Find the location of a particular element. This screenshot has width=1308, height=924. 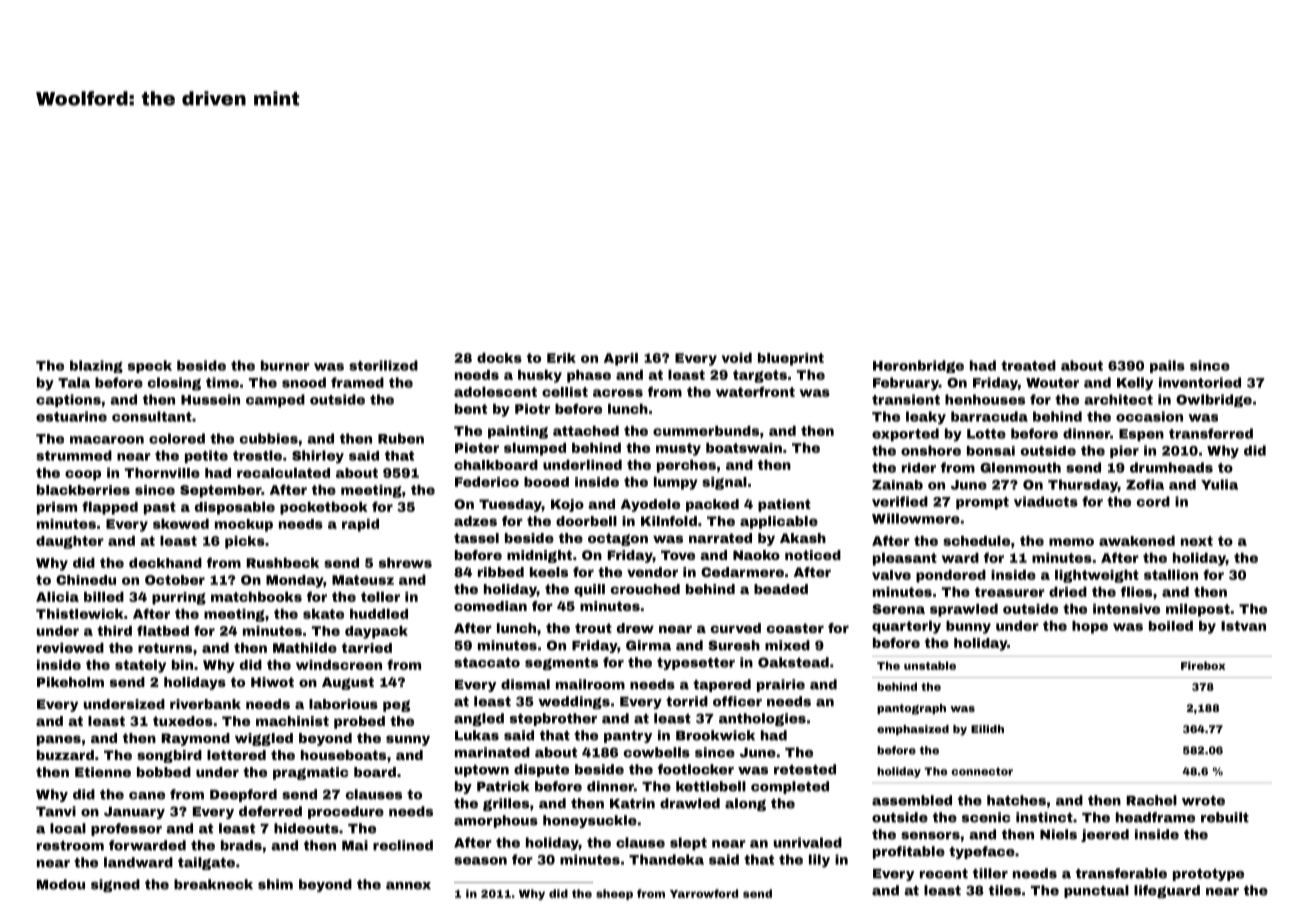

assembled is located at coordinates (912, 800).
